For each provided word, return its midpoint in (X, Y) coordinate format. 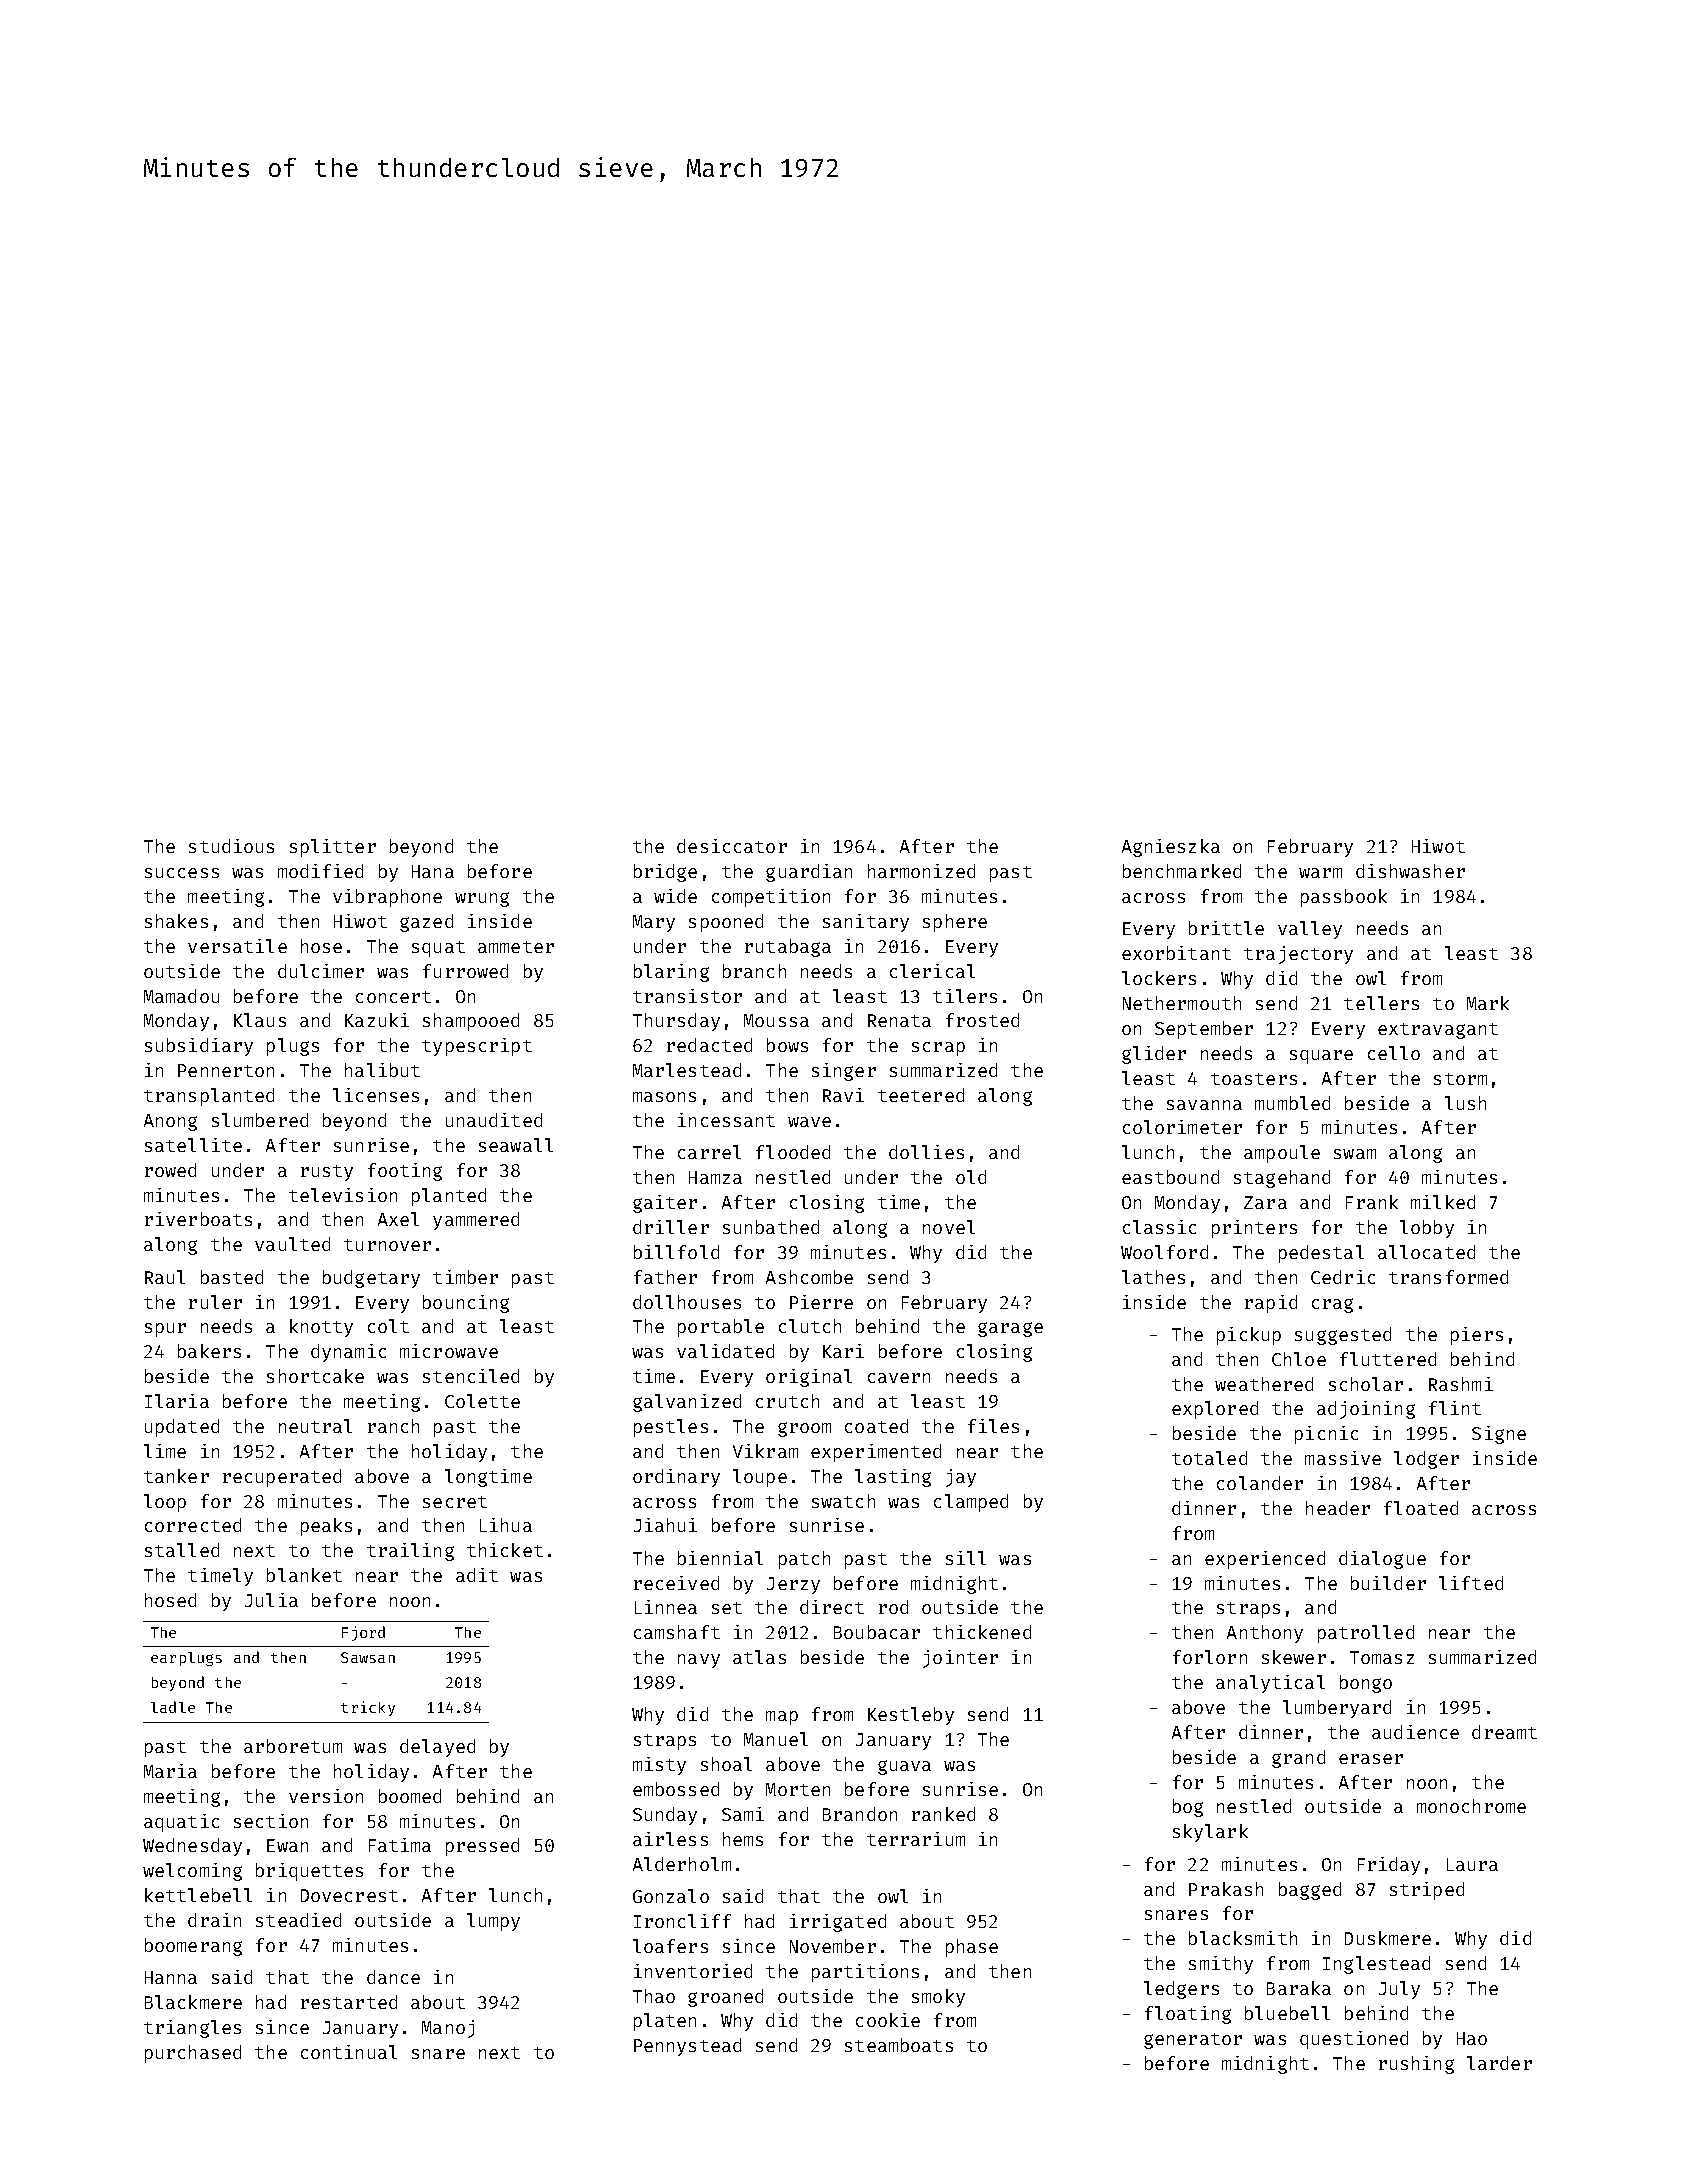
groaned (725, 1998)
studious (231, 846)
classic (1159, 1227)
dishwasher (1410, 871)
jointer (960, 1659)
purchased (193, 2054)
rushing (1416, 2065)
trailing (410, 1552)
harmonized (921, 871)
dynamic (348, 1353)
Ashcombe (809, 1277)
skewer (1294, 1657)
